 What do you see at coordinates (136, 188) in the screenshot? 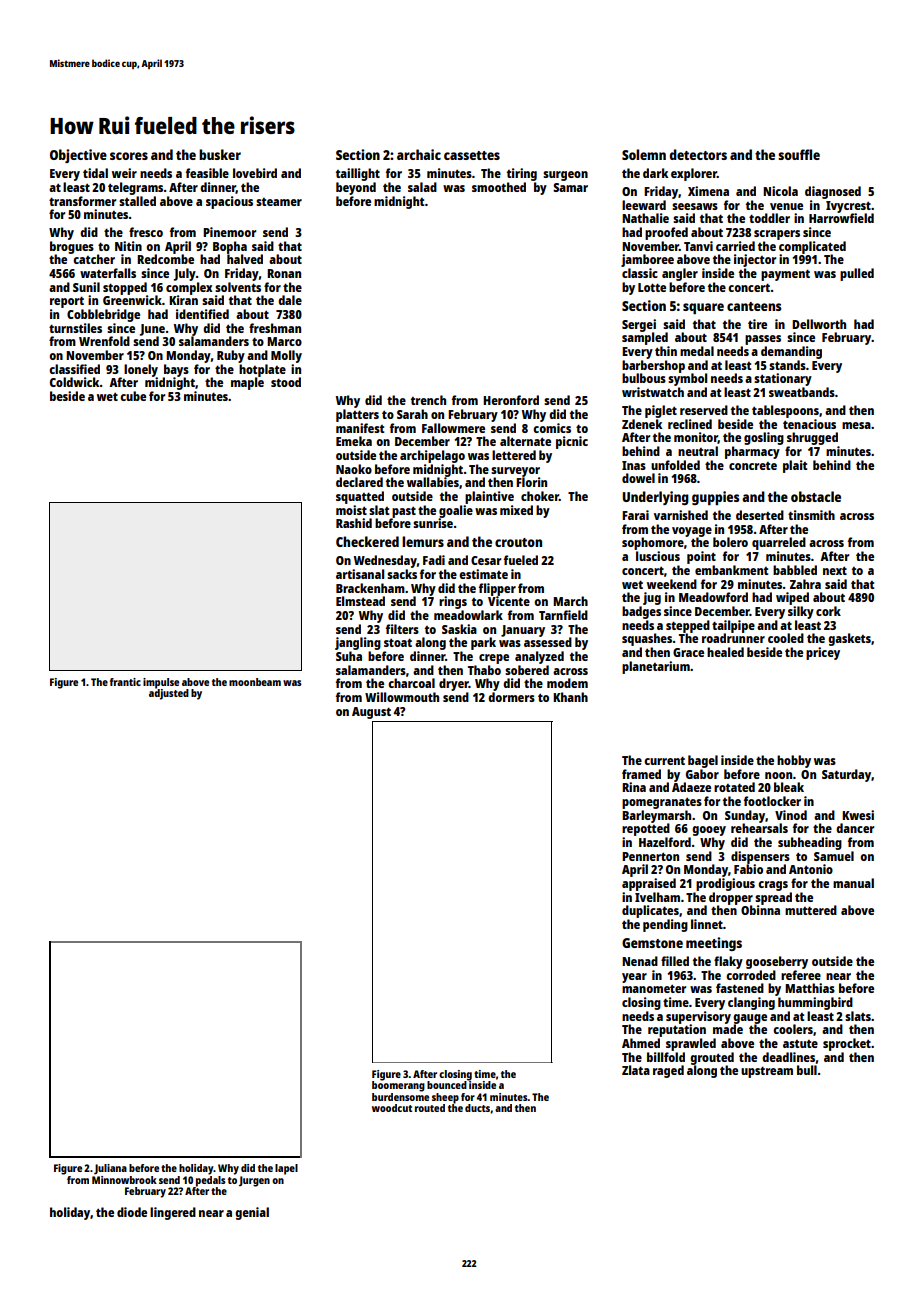
I see `telegrams` at bounding box center [136, 188].
